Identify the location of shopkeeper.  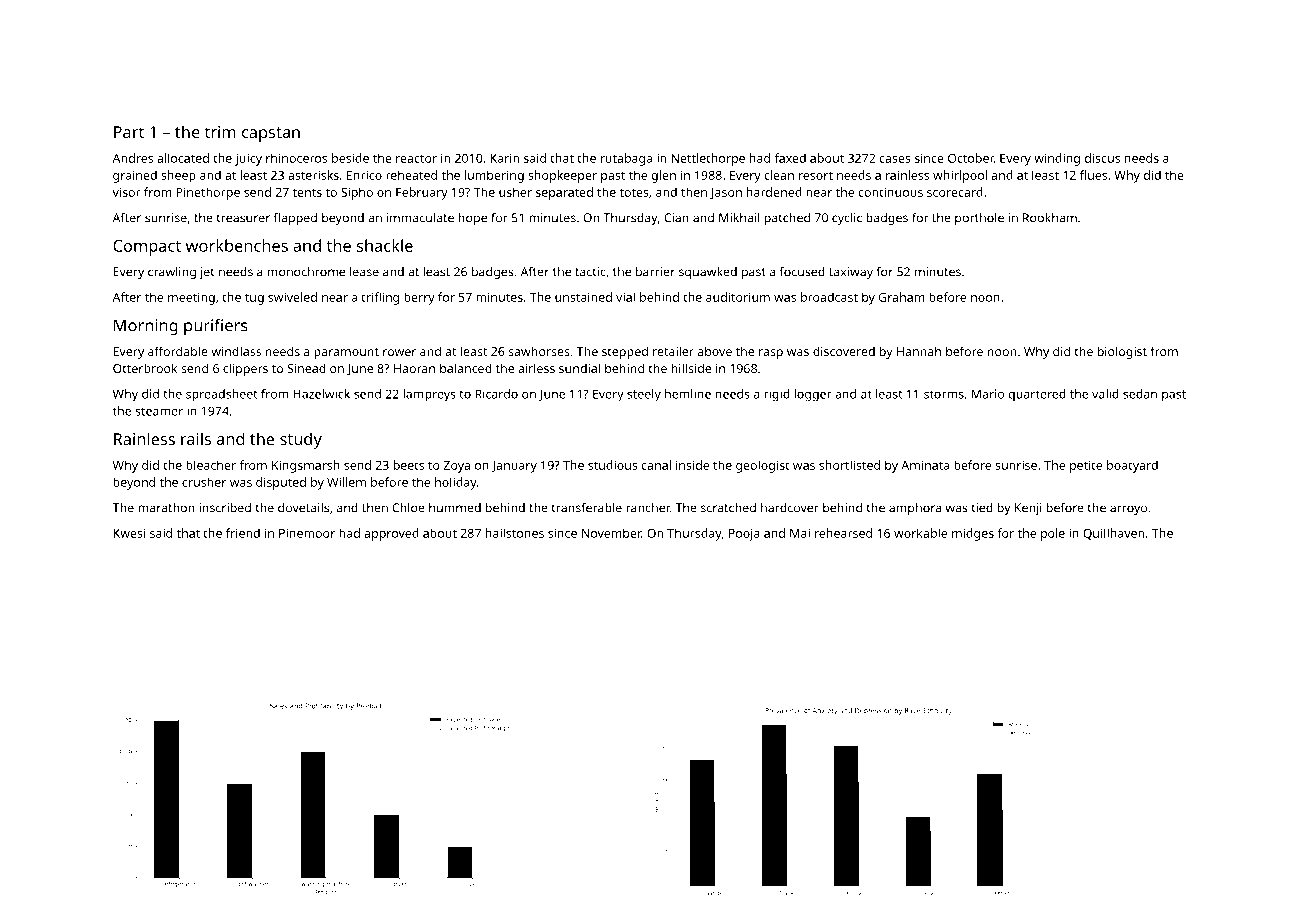
(562, 176).
